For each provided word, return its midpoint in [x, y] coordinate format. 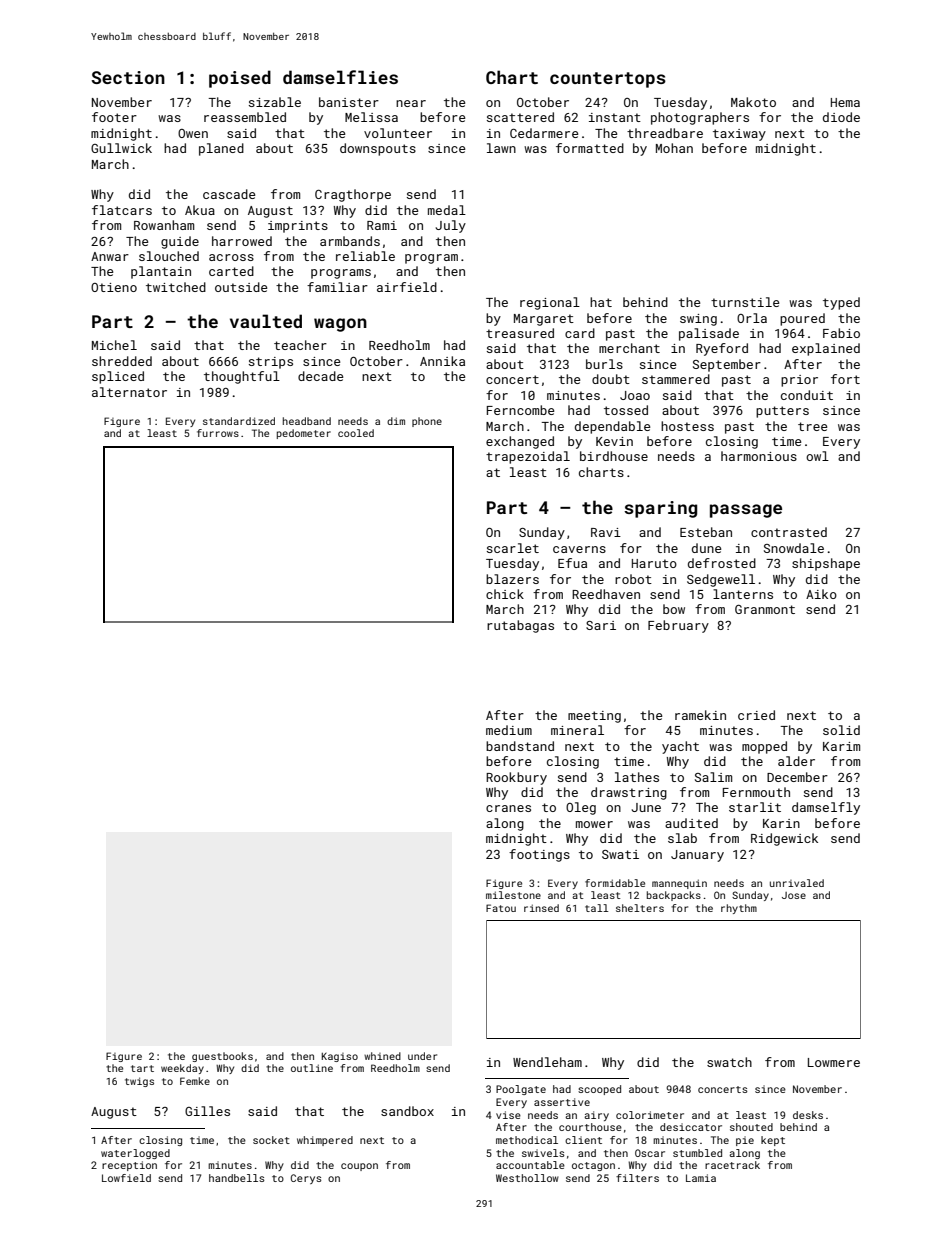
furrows [218, 433]
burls [604, 364]
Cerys [306, 1179]
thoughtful [242, 377]
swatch [729, 1062]
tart [142, 1068]
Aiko [821, 594]
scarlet [513, 548]
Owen [193, 133]
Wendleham [547, 1062]
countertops [608, 80]
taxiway [739, 135]
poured [802, 319]
